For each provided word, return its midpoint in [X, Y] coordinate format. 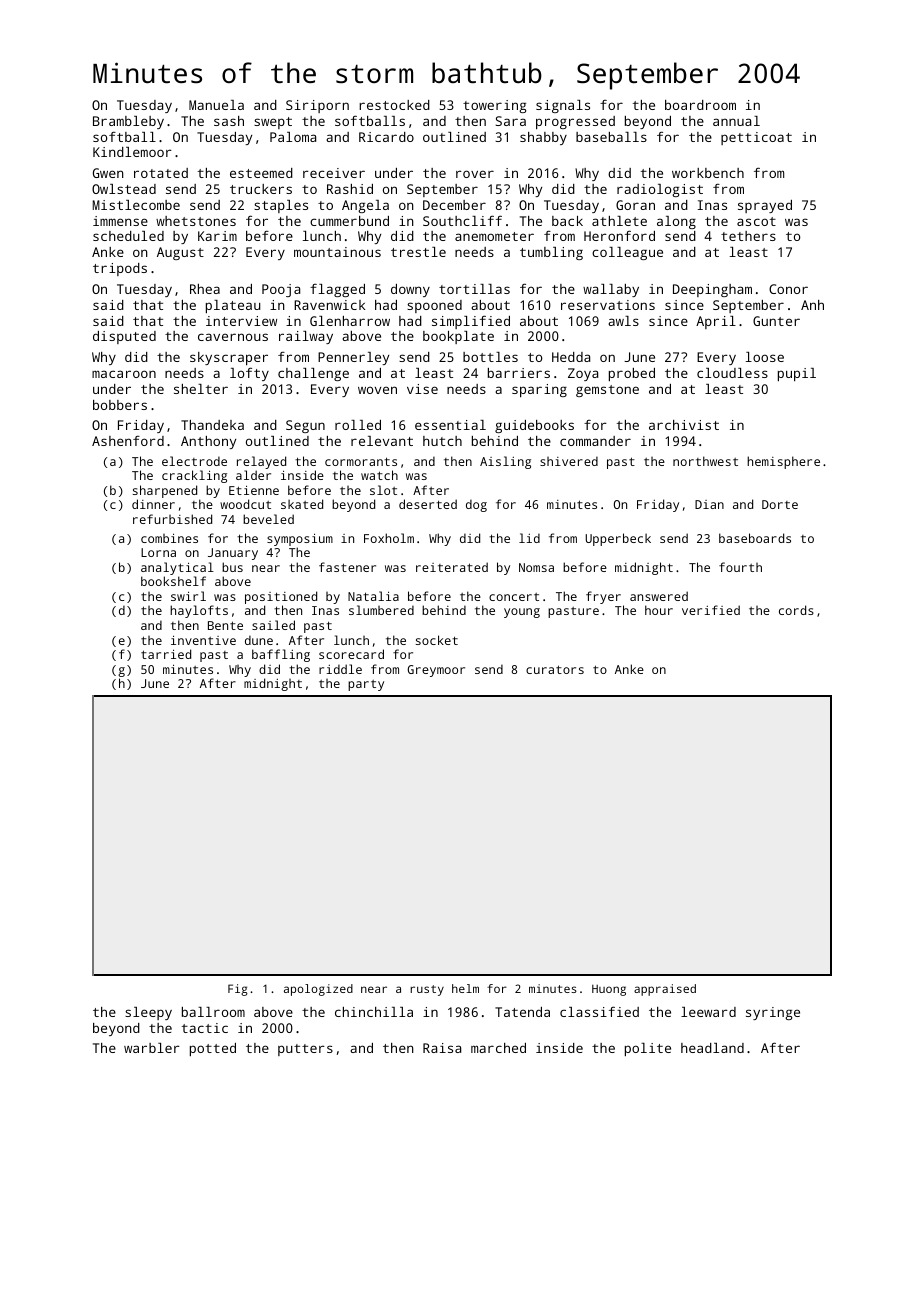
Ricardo [386, 137]
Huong [609, 990]
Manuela [216, 105]
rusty [427, 990]
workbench [708, 173]
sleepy [148, 1013]
